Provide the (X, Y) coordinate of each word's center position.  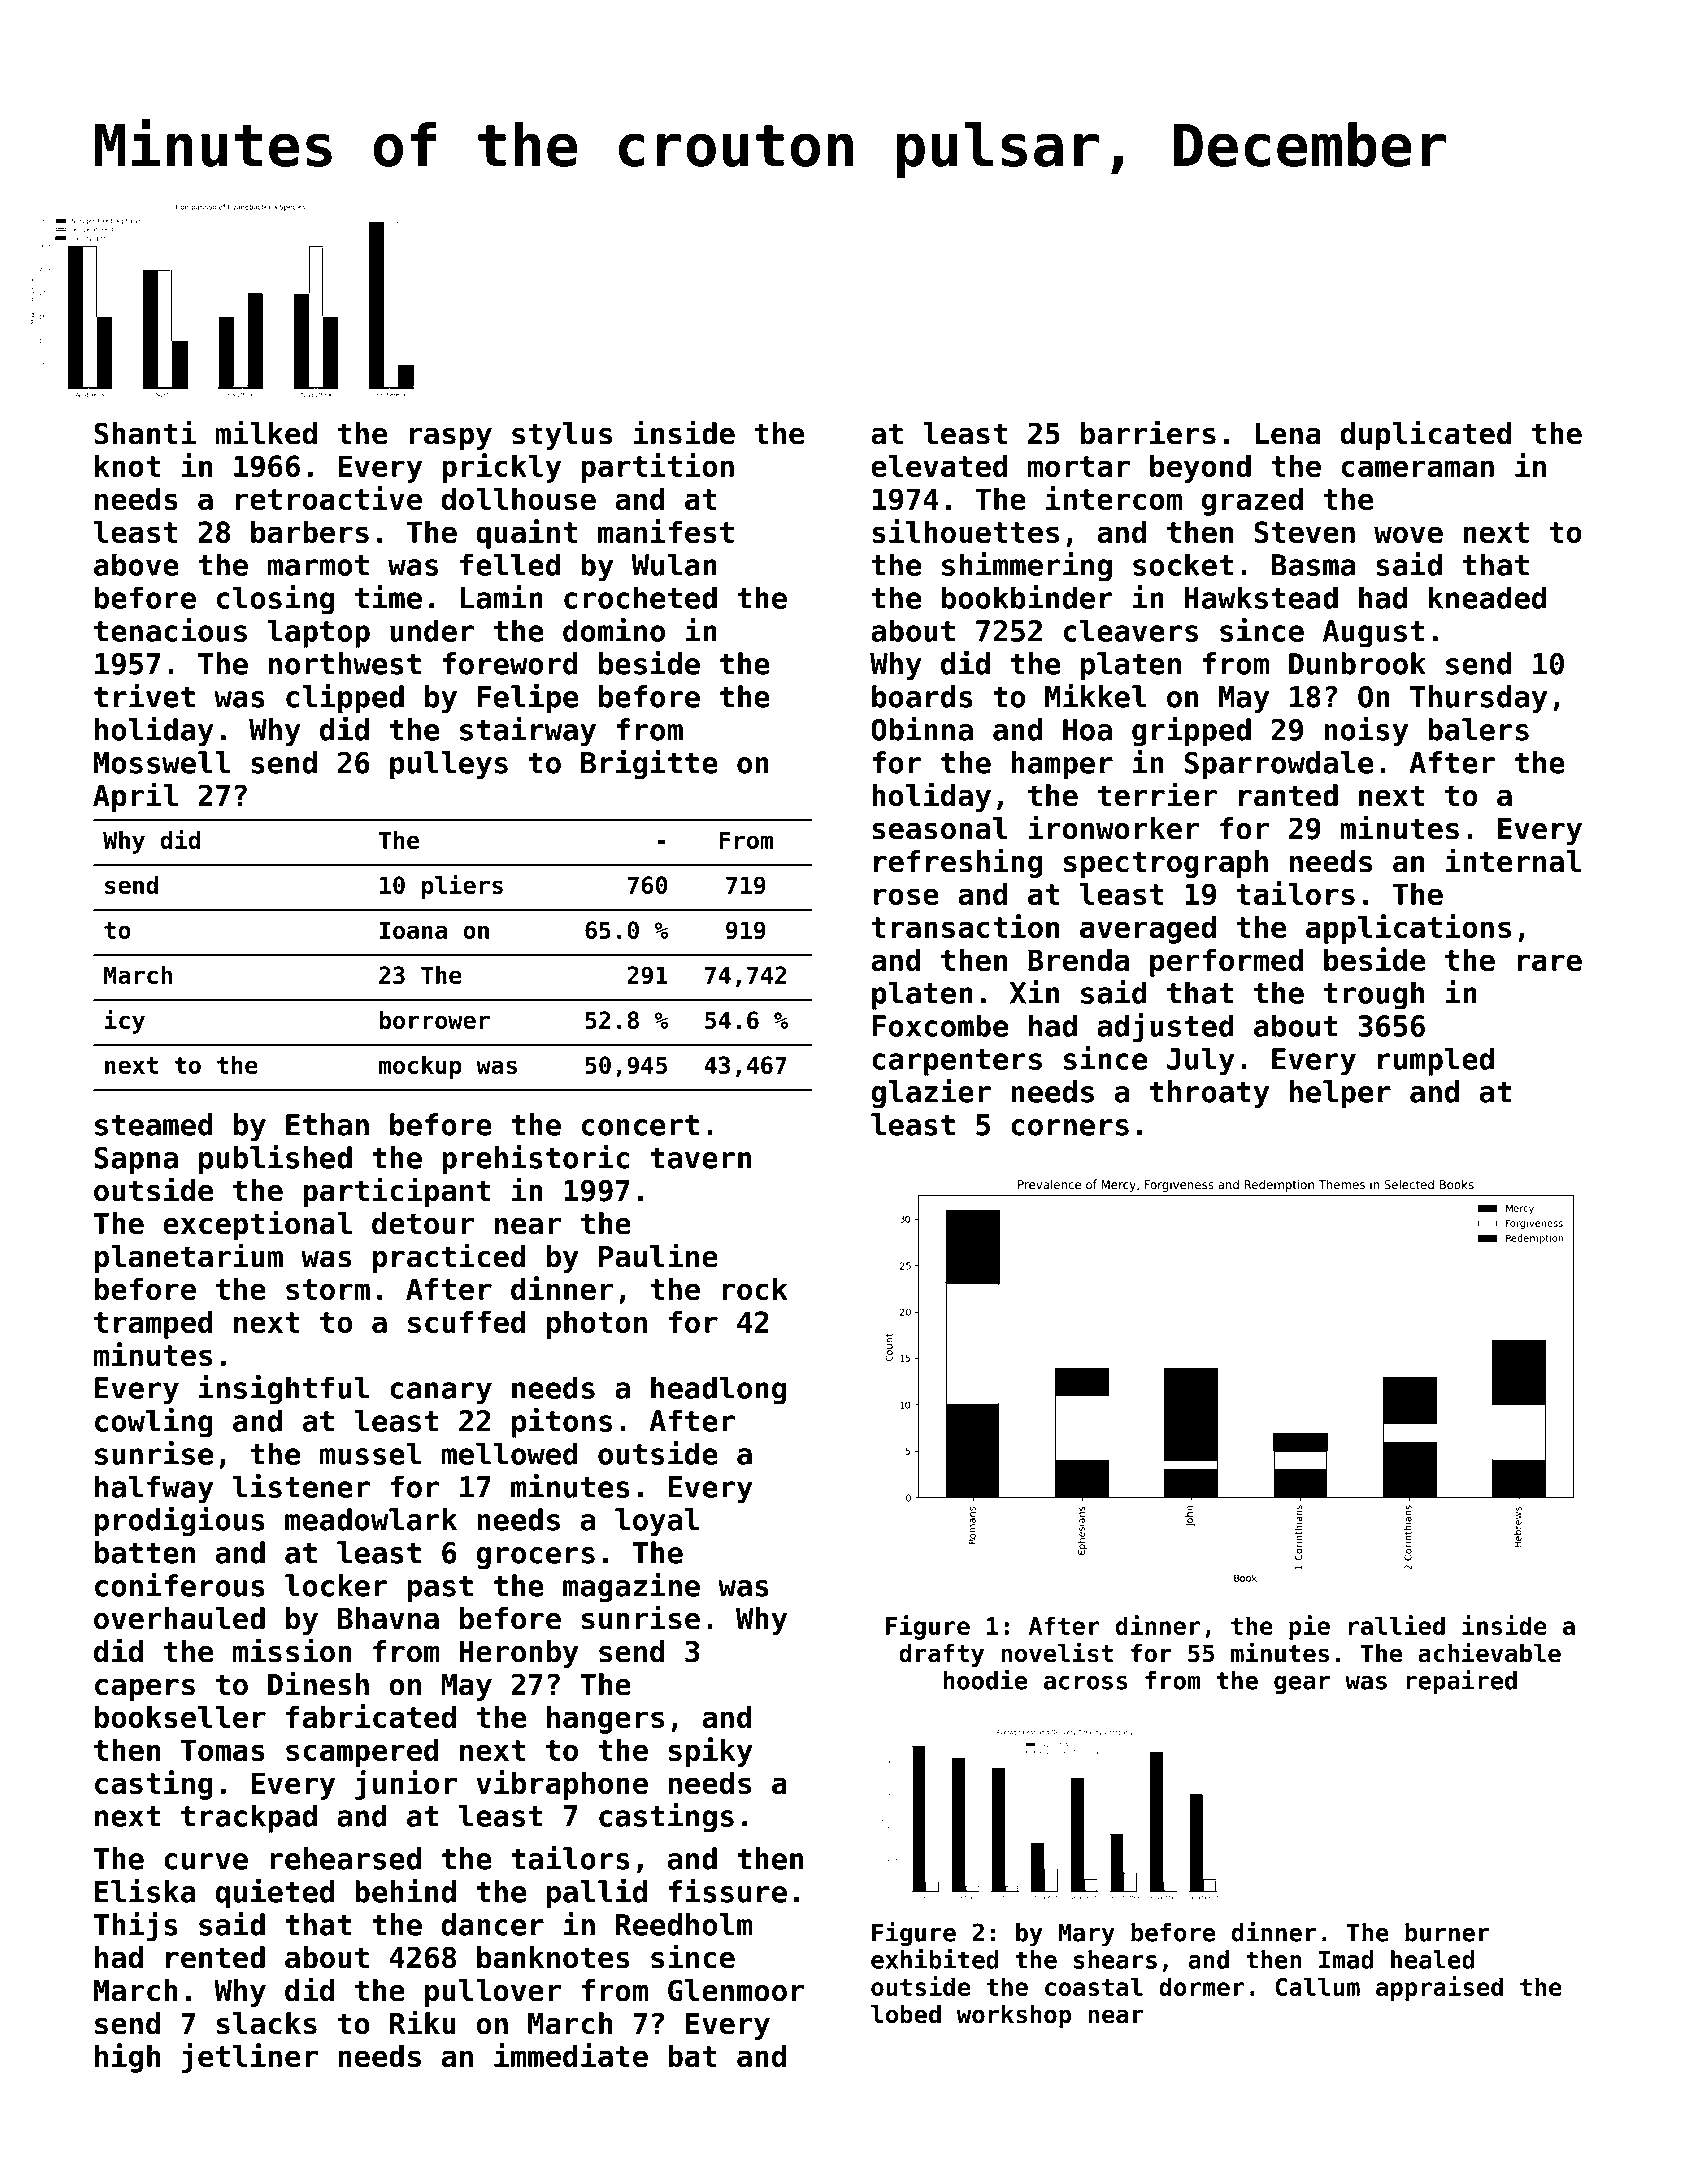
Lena (1288, 434)
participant (397, 1192)
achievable (1489, 1652)
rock (755, 1289)
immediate (571, 2055)
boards (922, 696)
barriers (1148, 432)
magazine (631, 1587)
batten (145, 1552)
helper (1340, 1094)
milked (266, 432)
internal (1513, 860)
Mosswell (162, 762)
